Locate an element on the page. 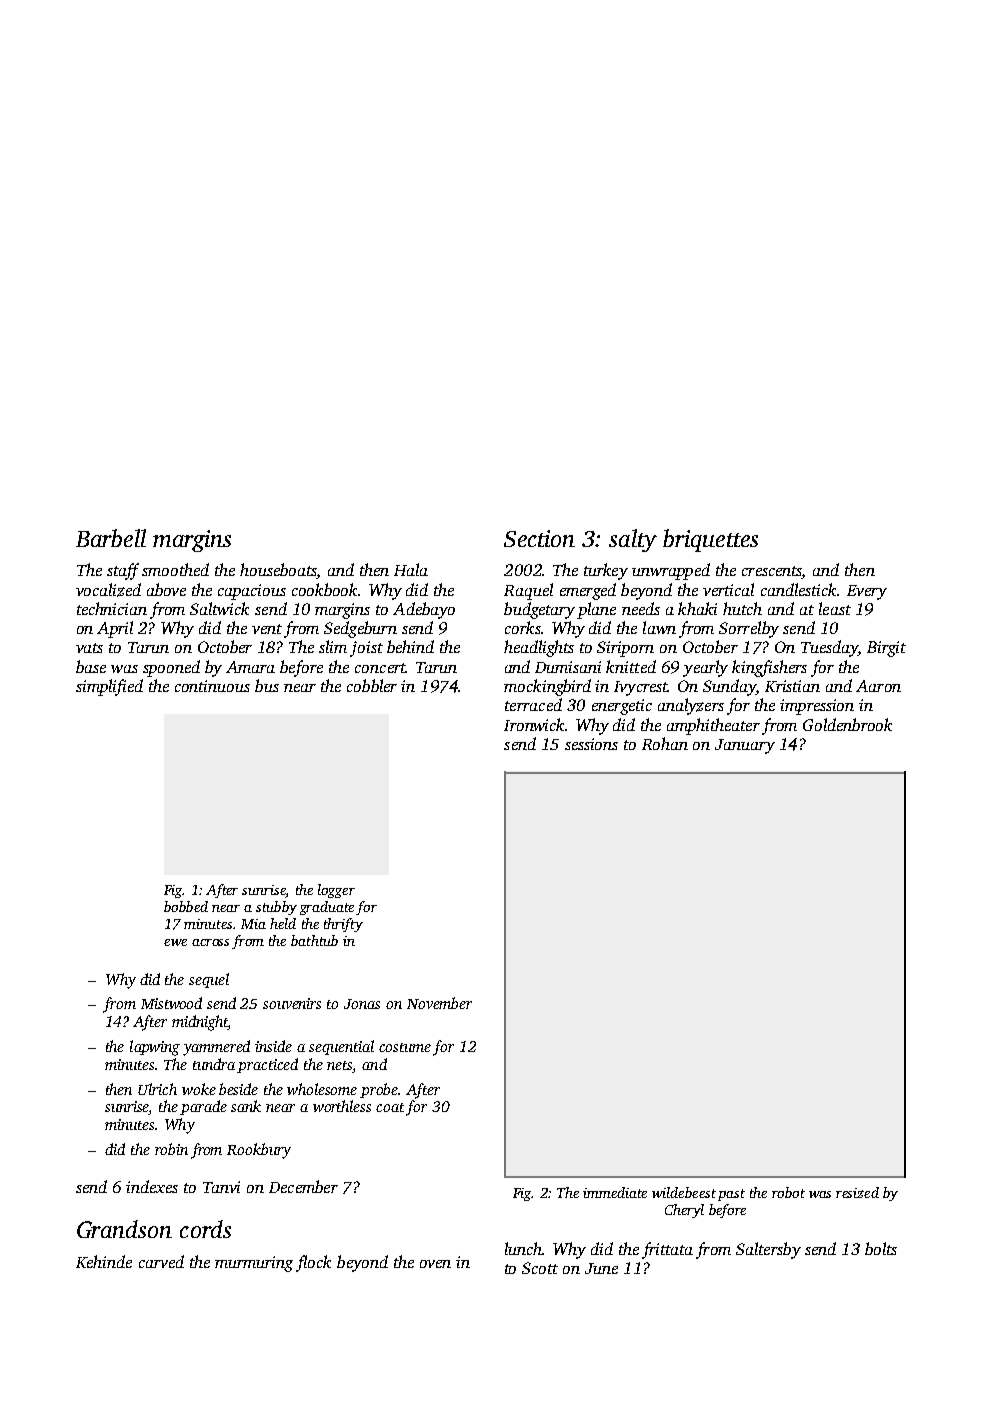 This page has height=1422, width=982. November is located at coordinates (439, 1003).
